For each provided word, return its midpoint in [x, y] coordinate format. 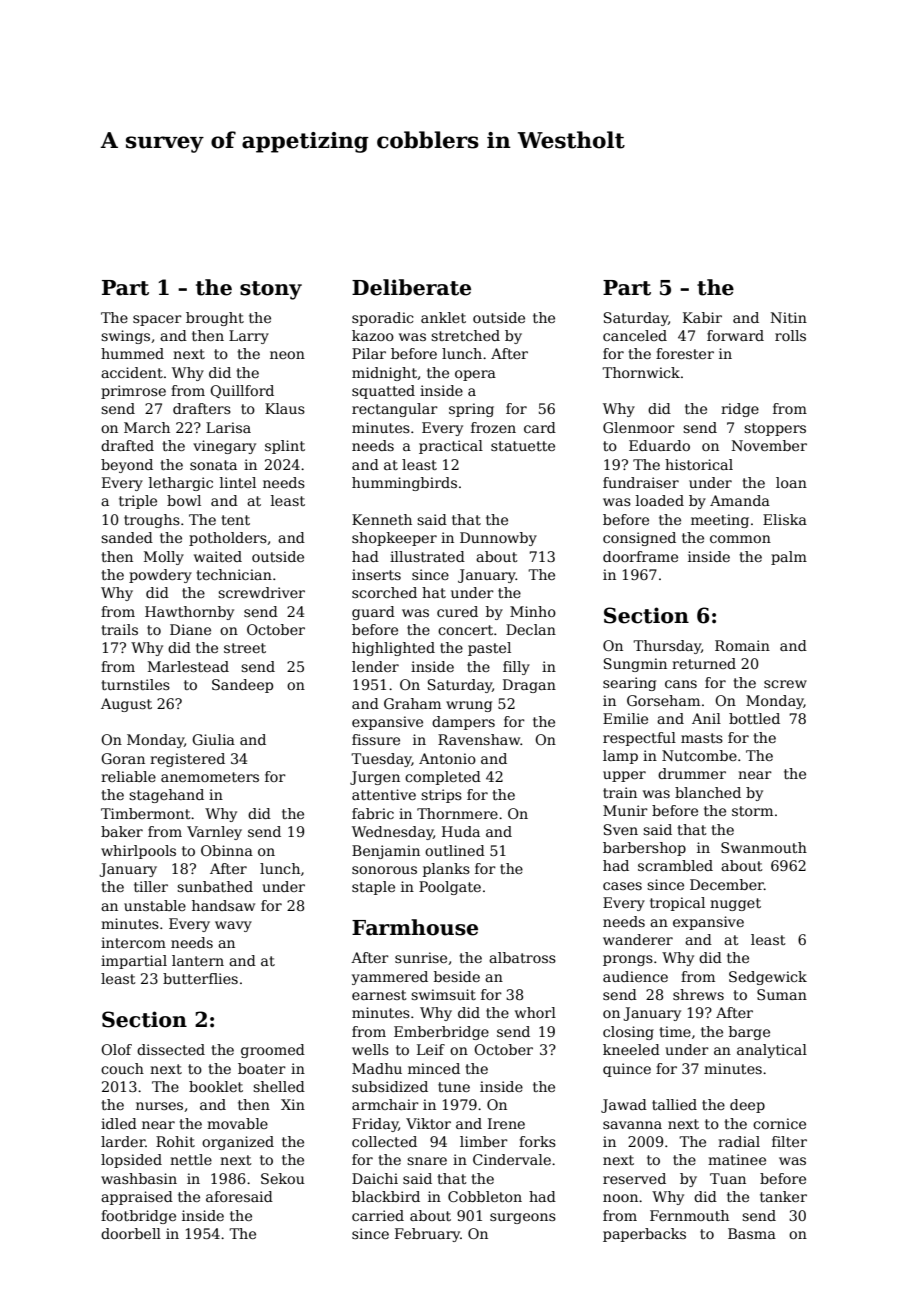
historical [699, 464]
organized [238, 1143]
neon [287, 355]
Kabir [702, 317]
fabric [373, 813]
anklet [443, 317]
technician [234, 574]
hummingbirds [404, 484]
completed [443, 778]
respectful [639, 739]
